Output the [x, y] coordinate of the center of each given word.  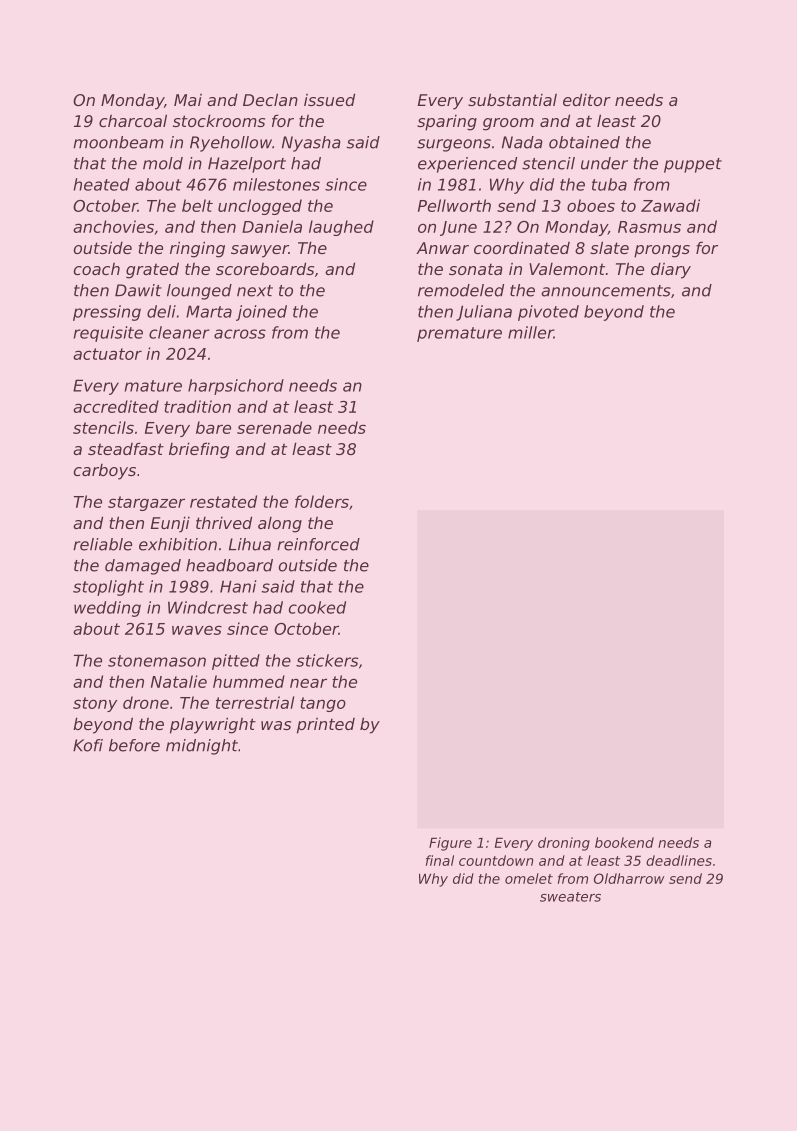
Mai [188, 100]
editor [587, 99]
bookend [624, 842]
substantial [512, 99]
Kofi [88, 745]
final [440, 860]
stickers [327, 660]
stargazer [146, 503]
